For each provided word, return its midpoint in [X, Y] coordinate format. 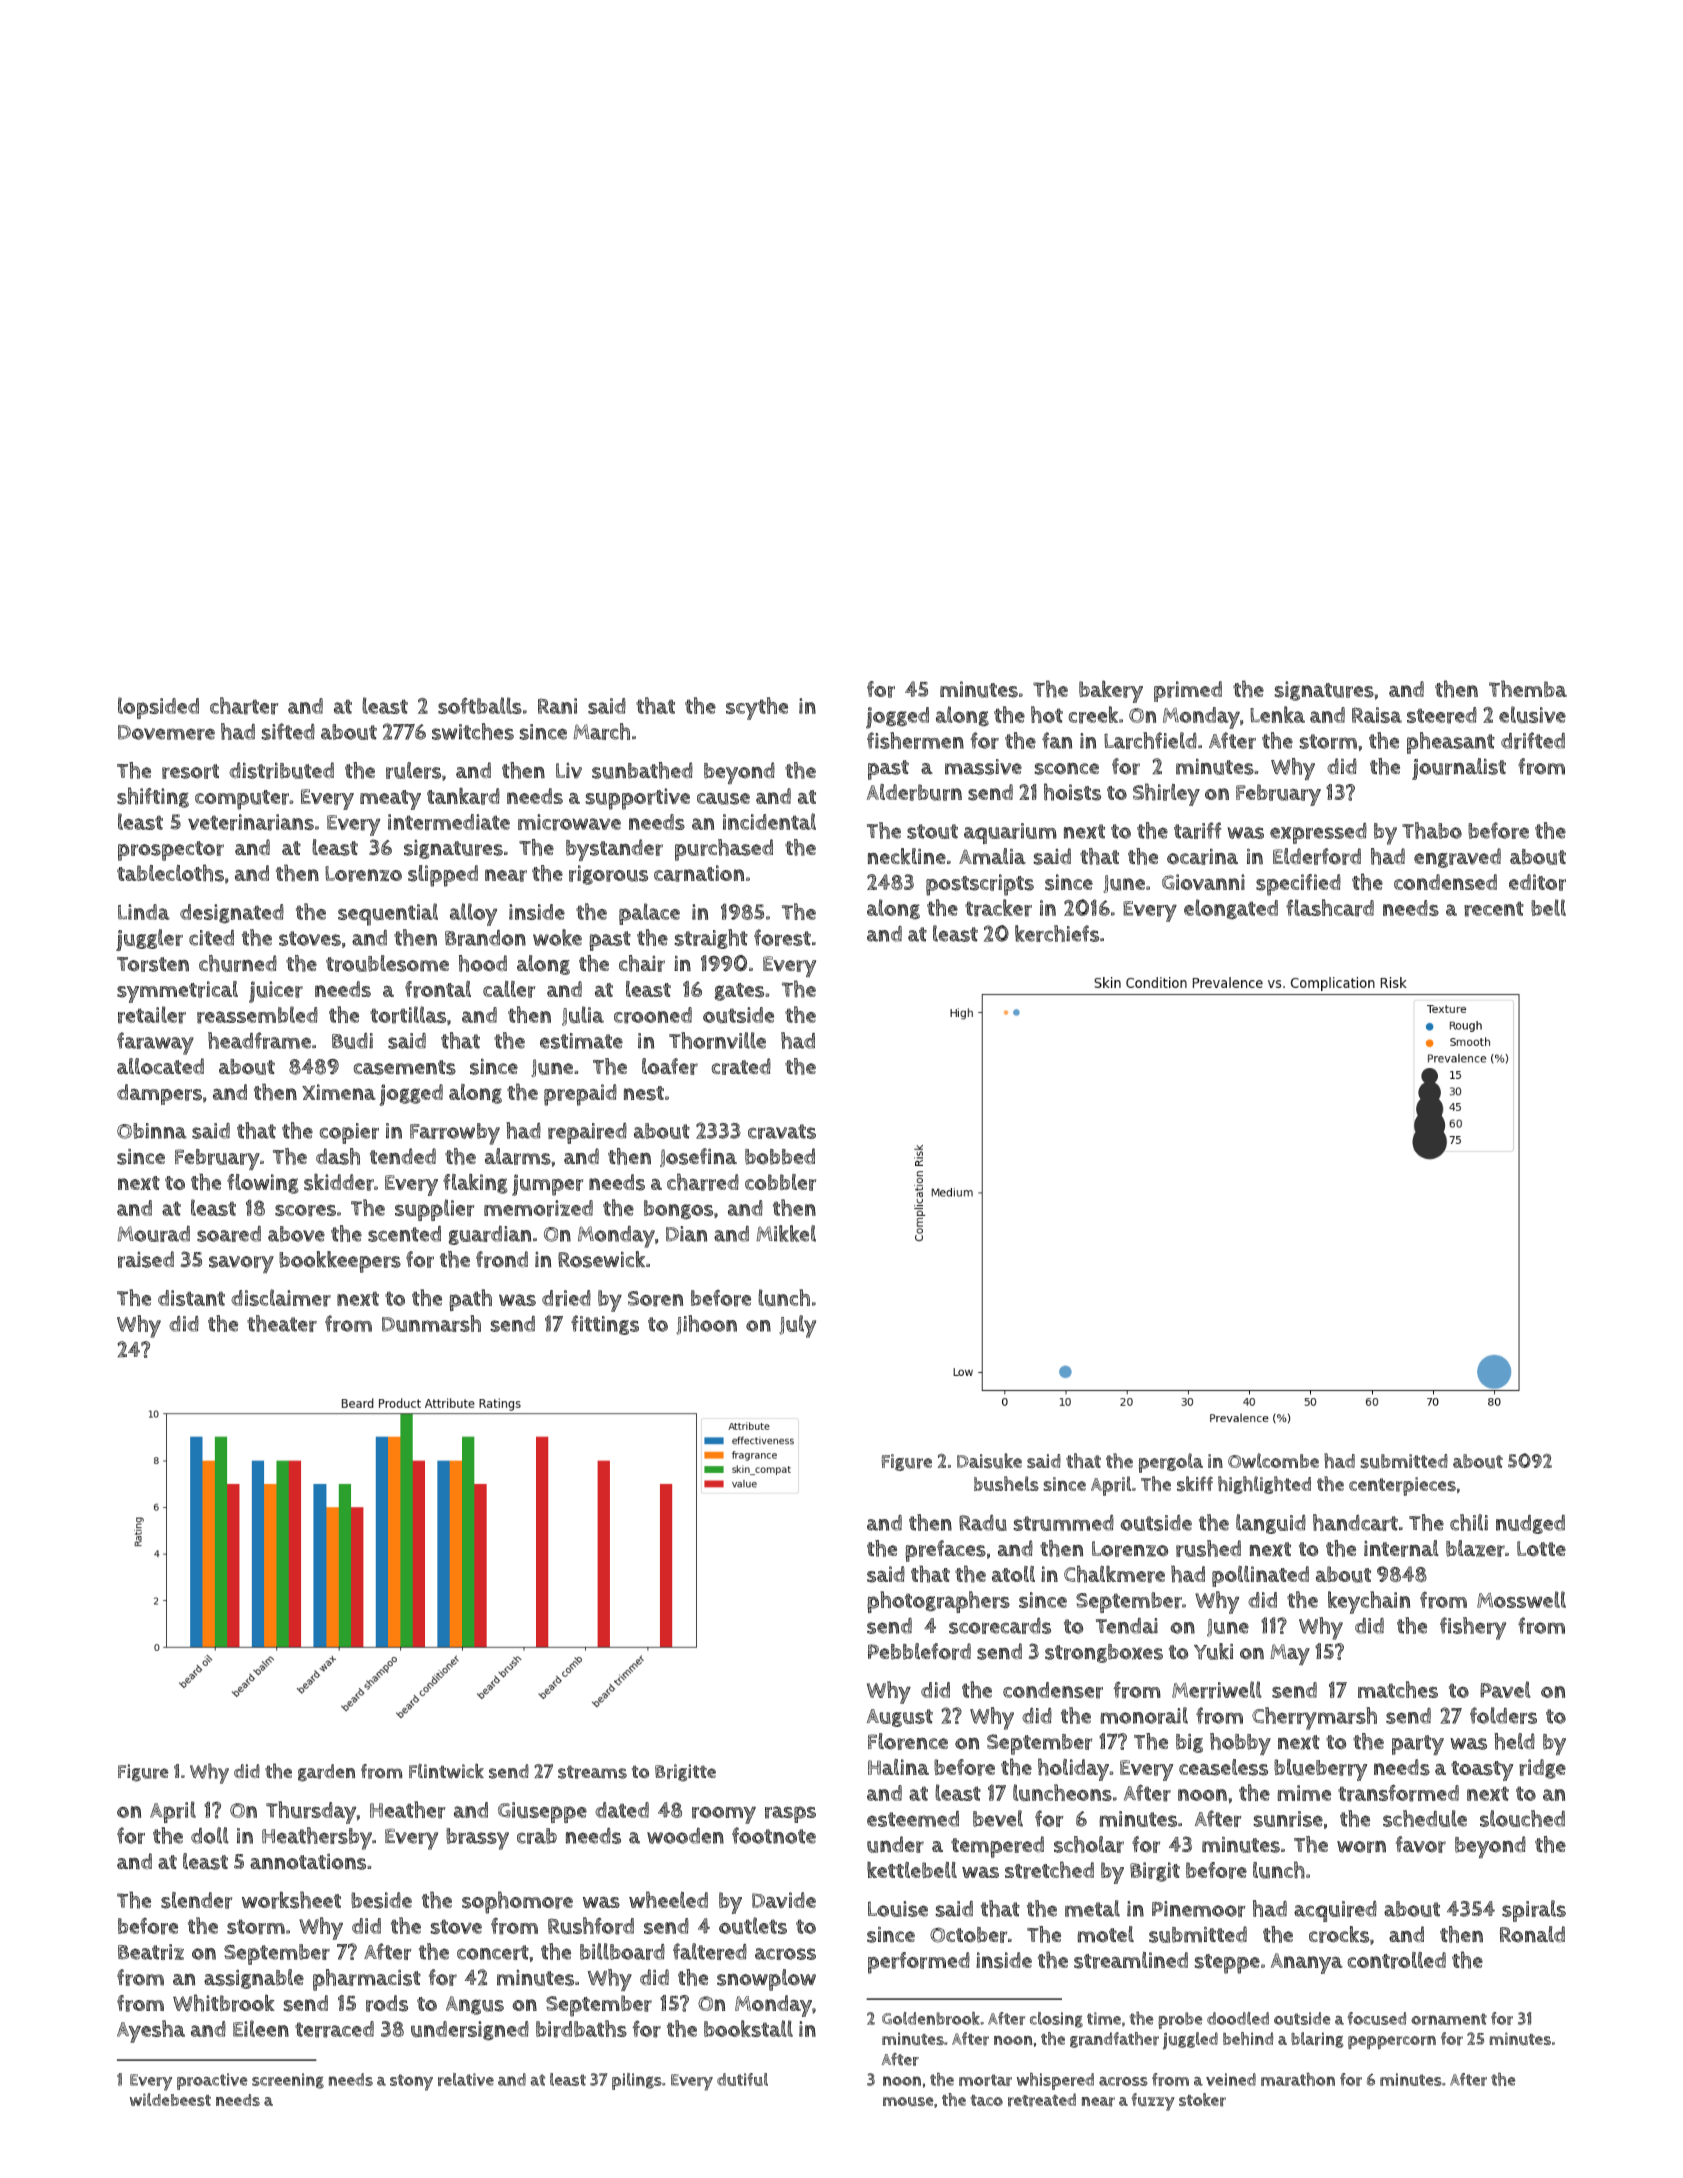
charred [703, 1182]
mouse [908, 2102]
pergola [1171, 1463]
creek [1093, 715]
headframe [259, 1040]
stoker [1202, 2100]
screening [288, 2081]
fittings [605, 1325]
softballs [480, 705]
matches [1398, 1689]
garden [326, 1773]
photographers [938, 1602]
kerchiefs [1057, 933]
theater [282, 1323]
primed [1188, 691]
